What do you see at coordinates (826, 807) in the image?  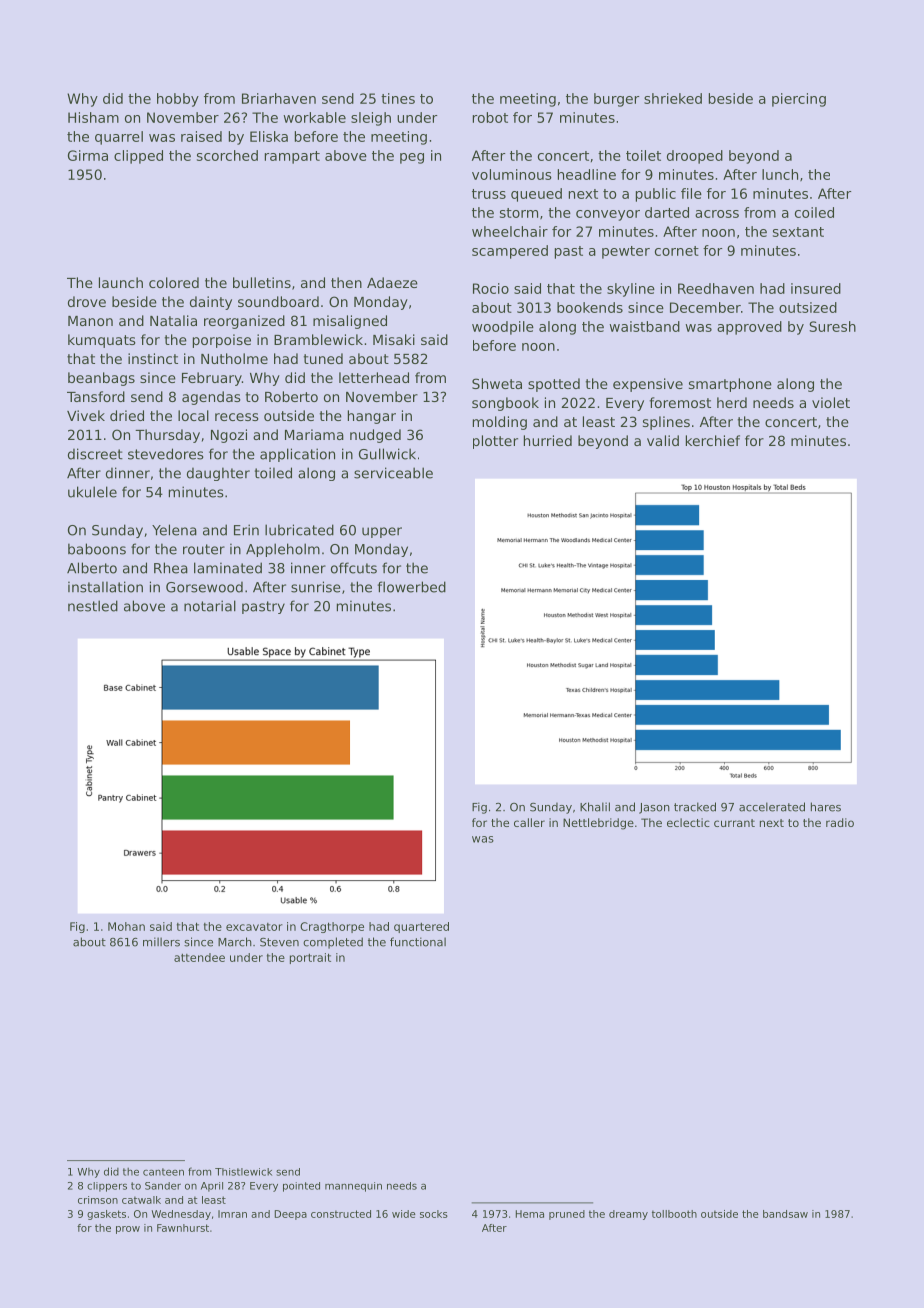 I see `hares` at bounding box center [826, 807].
